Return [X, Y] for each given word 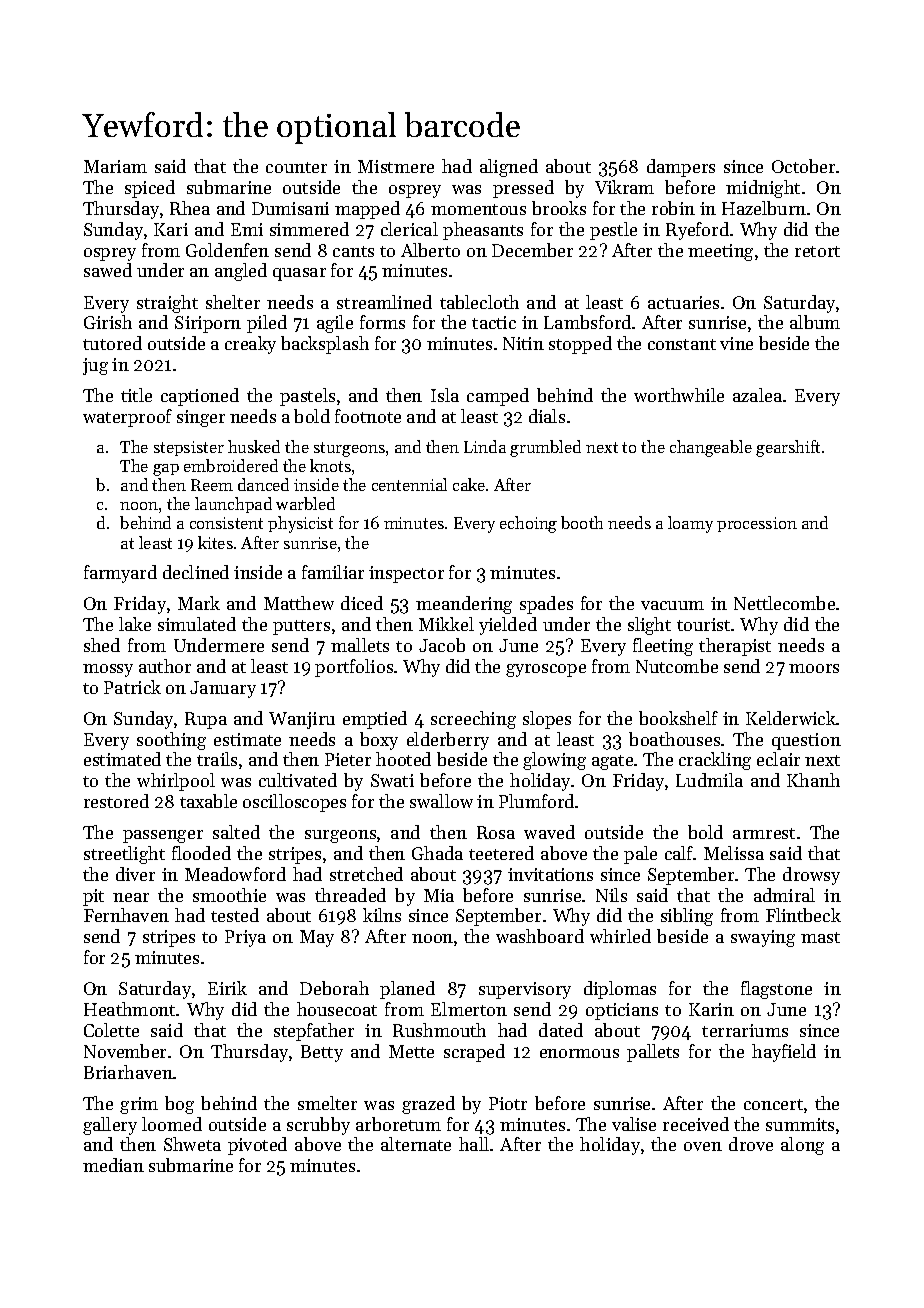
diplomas [620, 990]
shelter [233, 302]
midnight [763, 189]
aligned [509, 168]
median [113, 1165]
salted [236, 832]
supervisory [525, 990]
